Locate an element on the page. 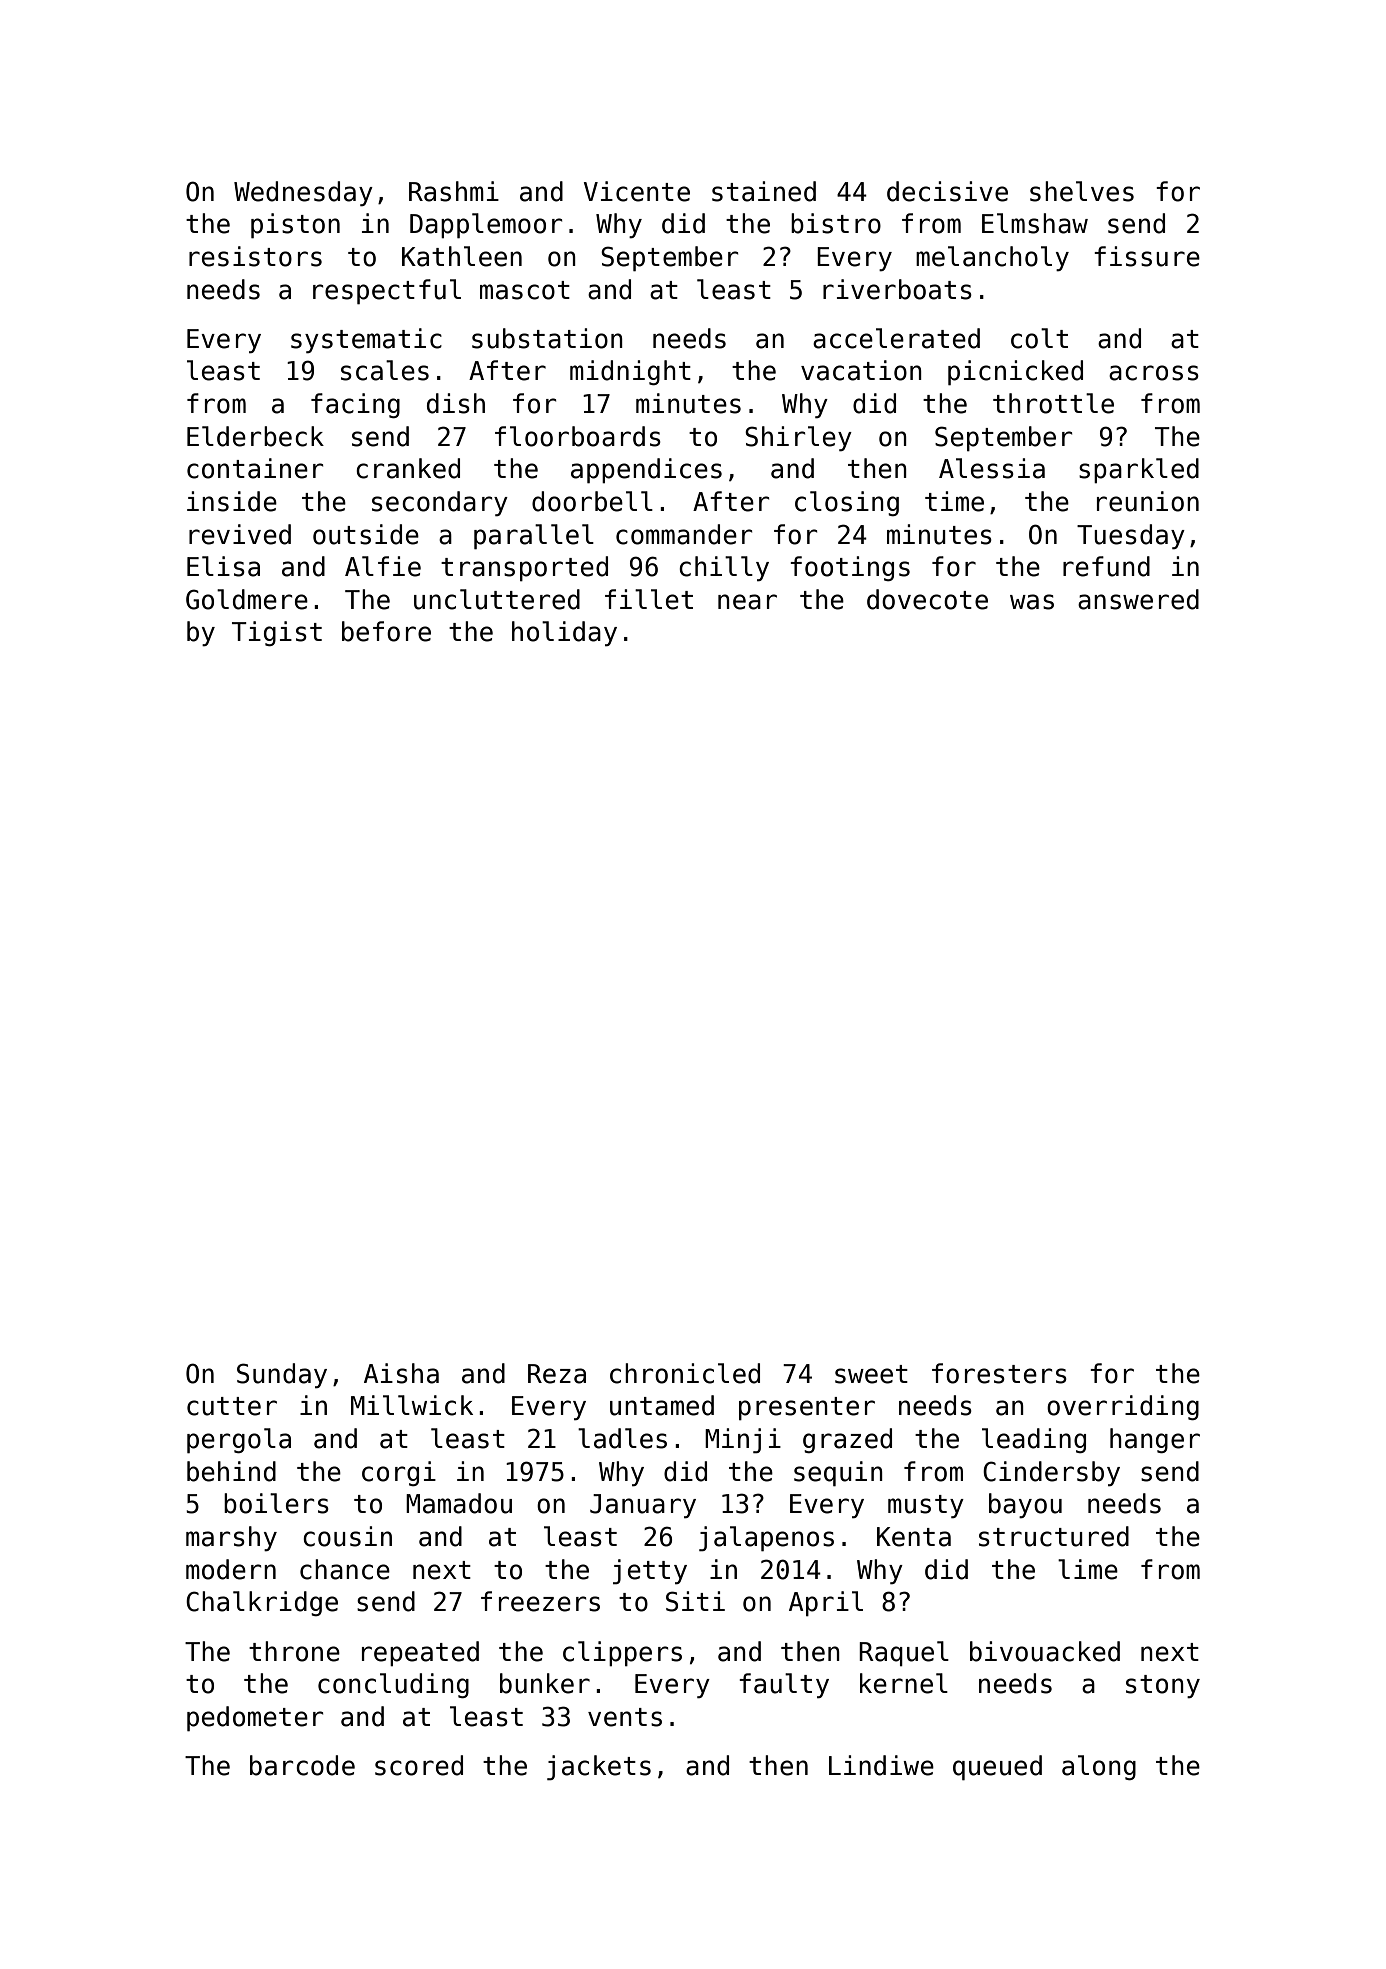 The width and height of the page is (1386, 1969). decisive is located at coordinates (947, 191).
